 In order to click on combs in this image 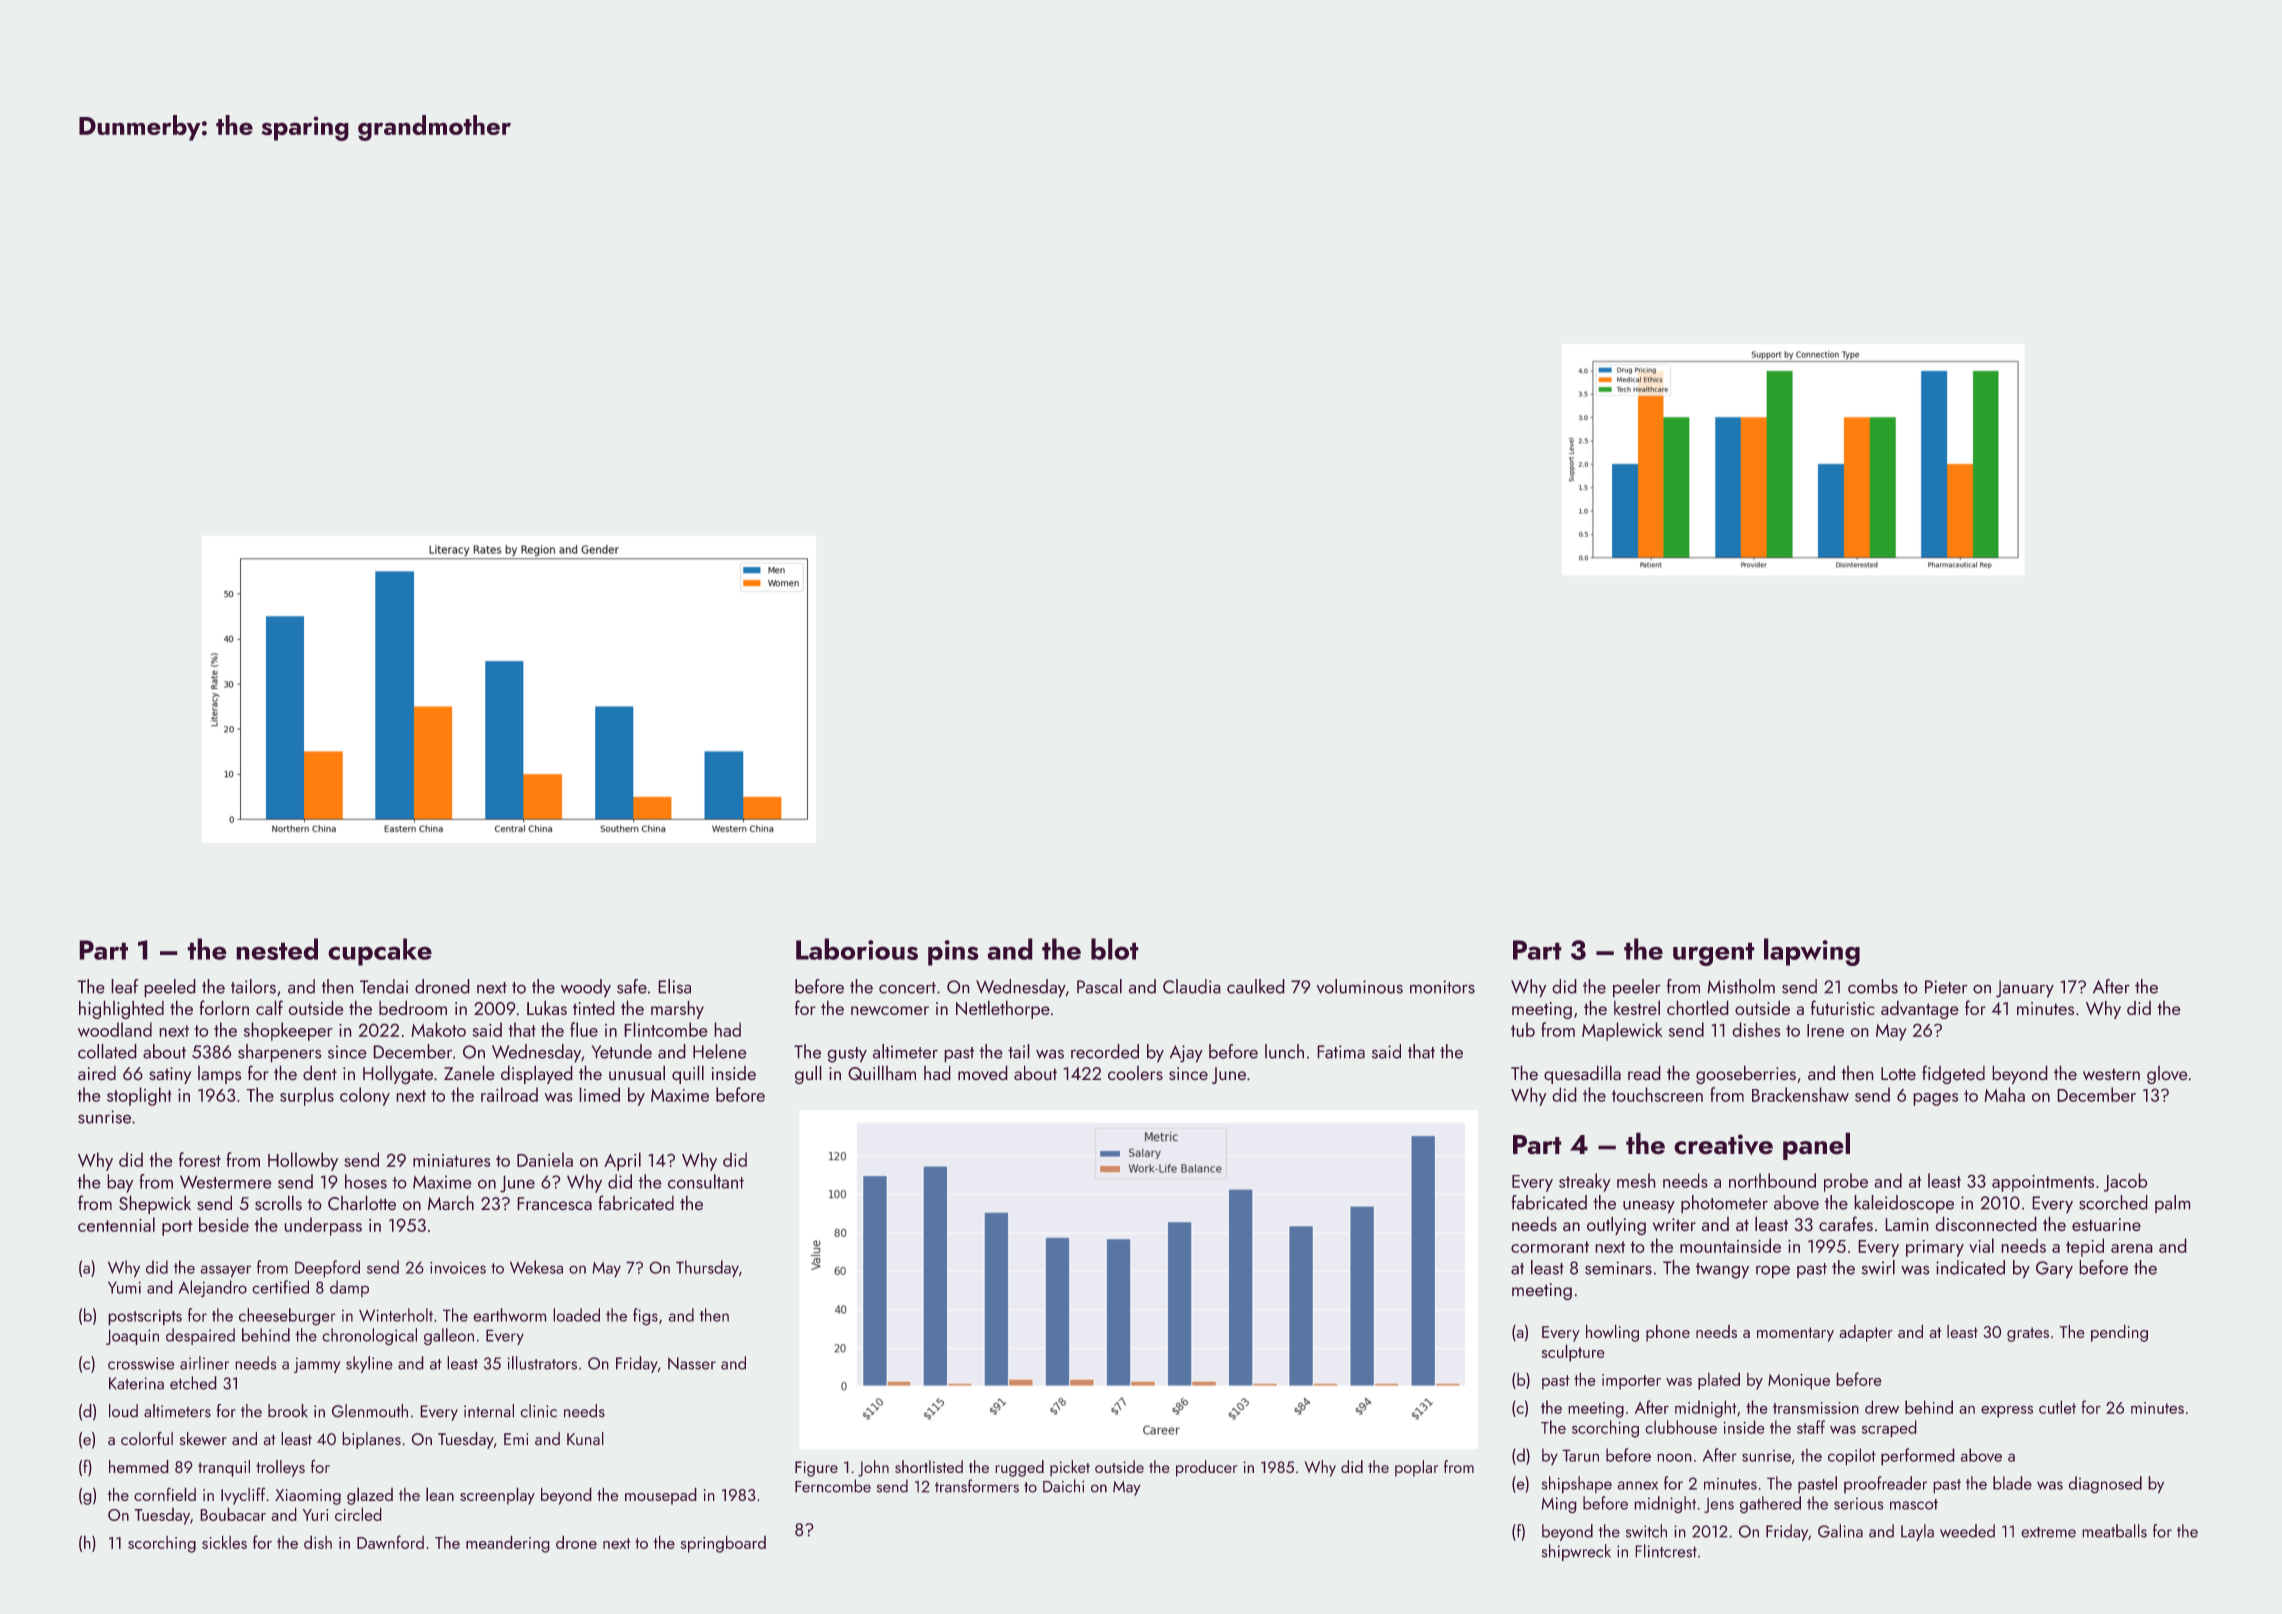, I will do `click(1873, 986)`.
